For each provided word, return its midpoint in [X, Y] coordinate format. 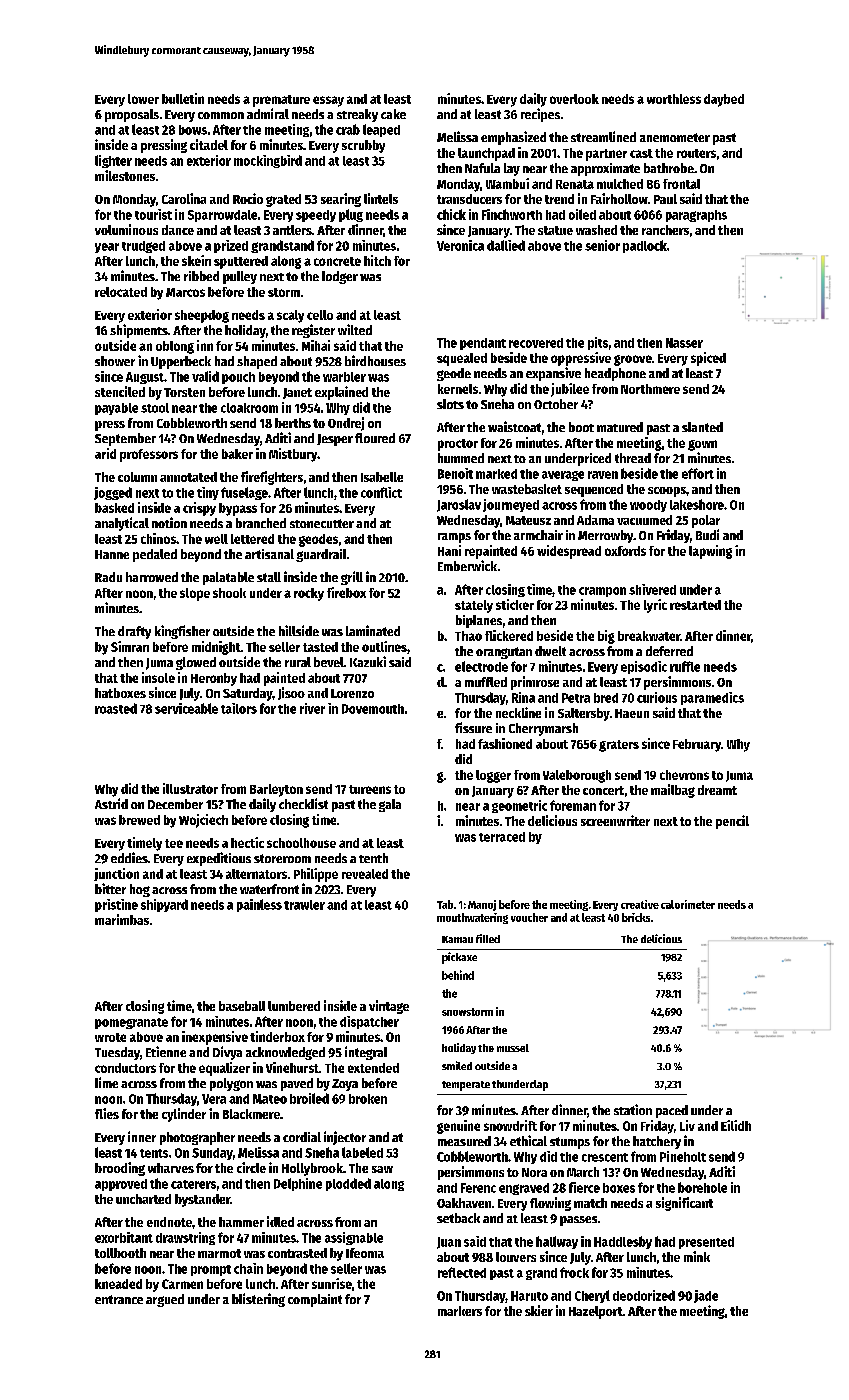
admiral [268, 113]
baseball [242, 1006]
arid [105, 453]
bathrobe [669, 168]
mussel [513, 1048]
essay [328, 101]
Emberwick [467, 565]
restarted [695, 605]
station [633, 1109]
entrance [119, 1299]
